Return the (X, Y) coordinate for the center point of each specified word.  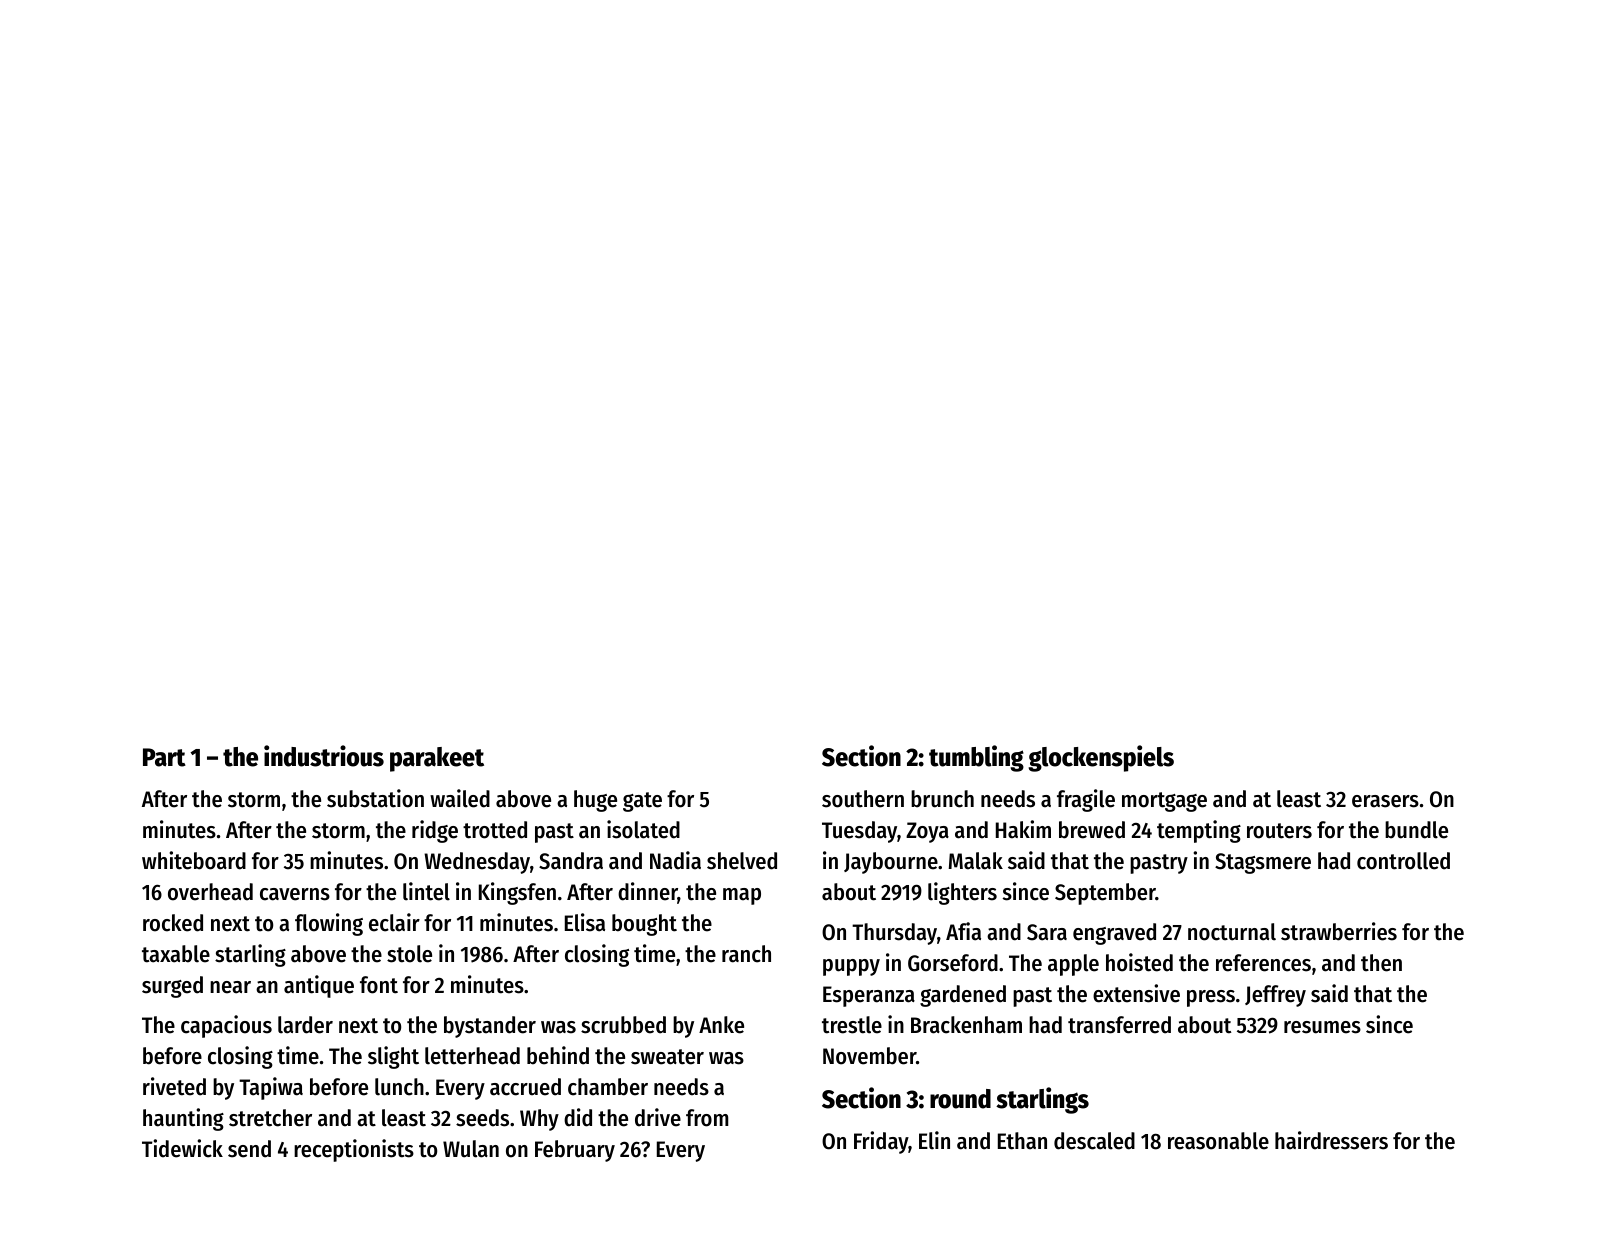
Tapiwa (271, 1088)
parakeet (437, 759)
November (869, 1056)
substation (375, 798)
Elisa (585, 922)
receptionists (354, 1150)
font (379, 985)
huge (595, 801)
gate (642, 802)
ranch (746, 954)
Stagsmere (1263, 863)
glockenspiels (1101, 758)
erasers (1385, 801)
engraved (1114, 934)
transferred (1119, 1025)
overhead (210, 892)
